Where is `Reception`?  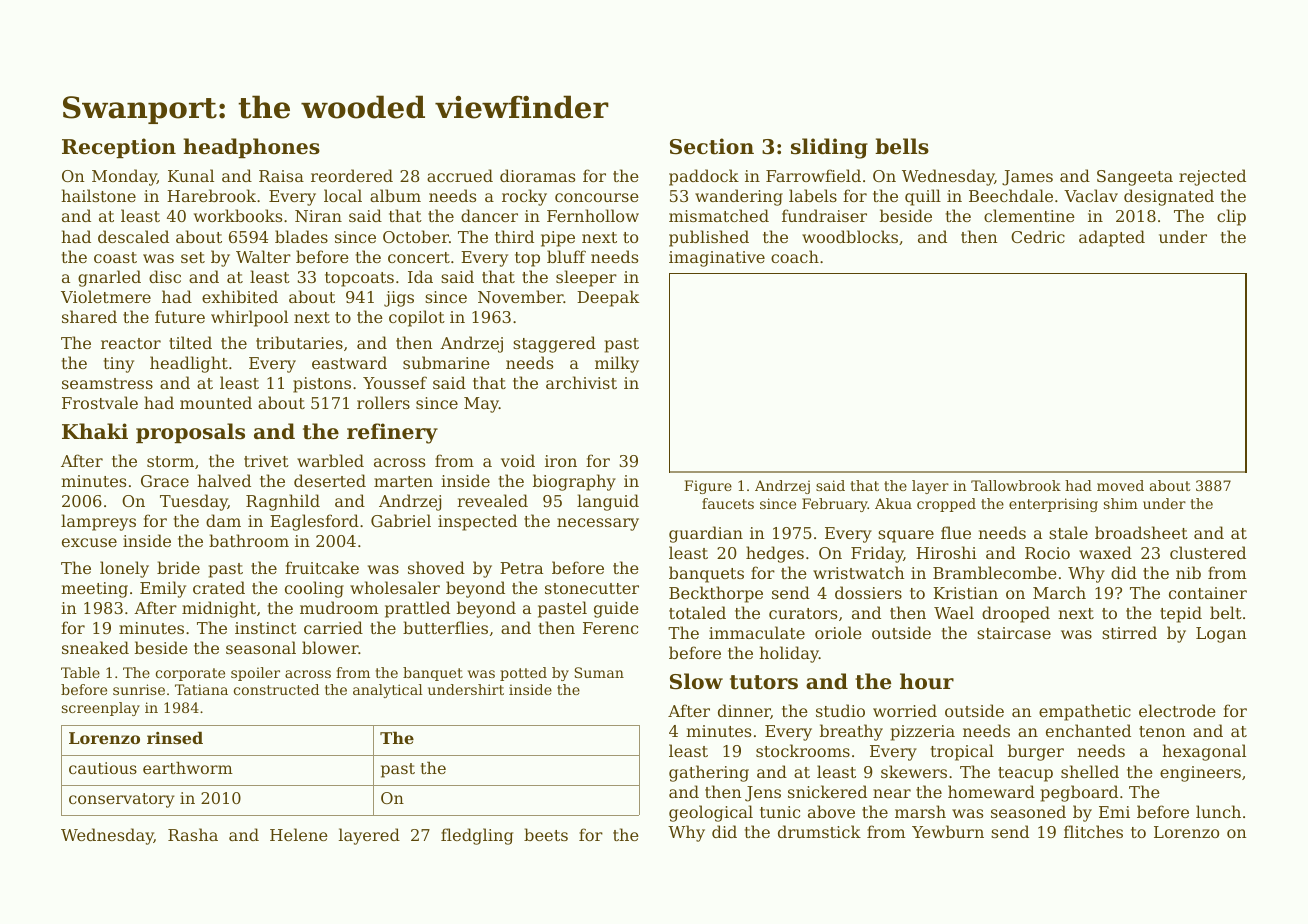
Reception is located at coordinates (119, 148).
